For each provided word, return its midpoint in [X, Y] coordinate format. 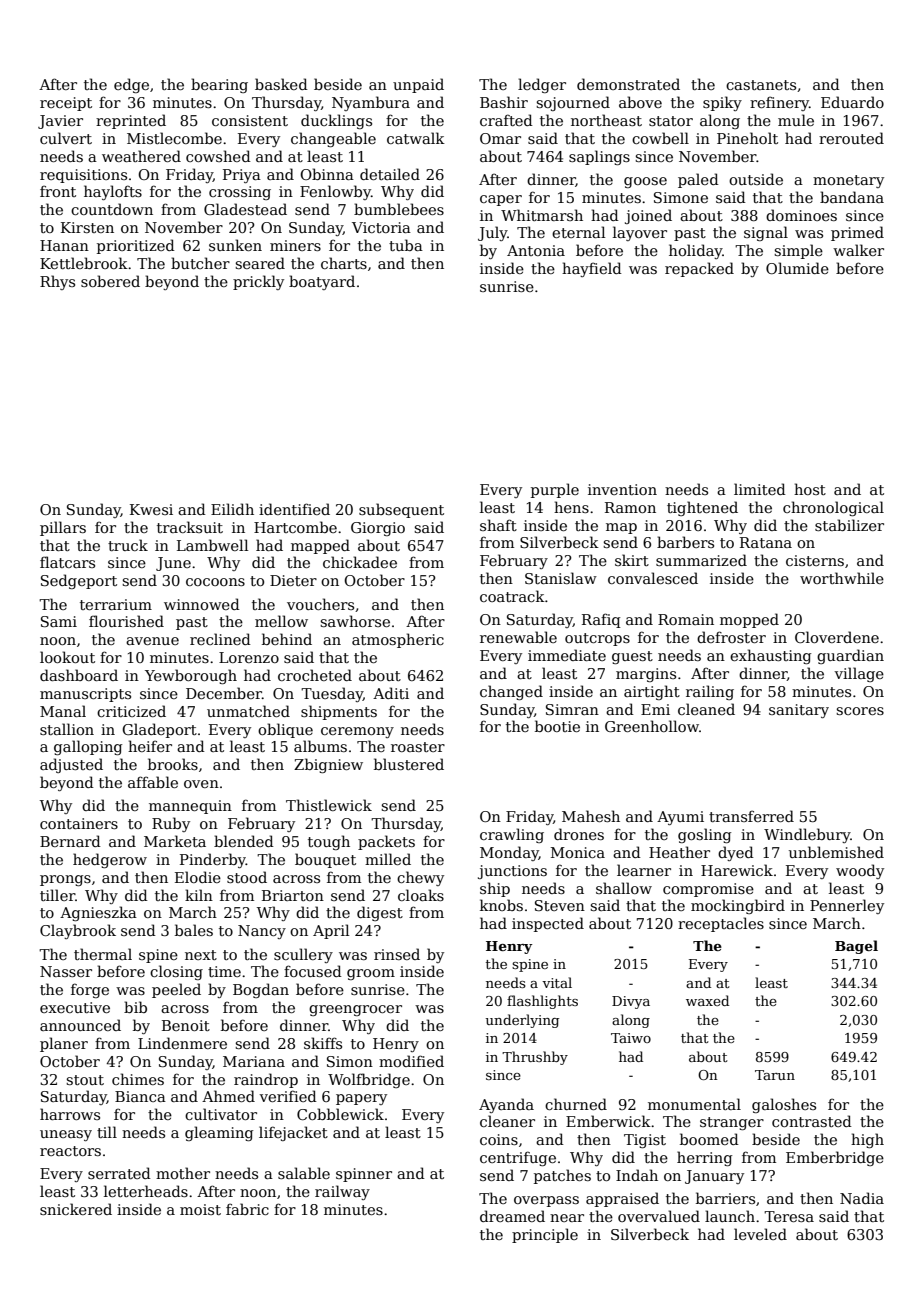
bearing [219, 85]
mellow [281, 621]
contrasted [812, 1121]
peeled [176, 990]
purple [555, 490]
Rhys [57, 282]
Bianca [140, 1096]
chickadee [360, 562]
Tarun [775, 1075]
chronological [833, 508]
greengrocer [355, 1010]
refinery [779, 103]
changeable [333, 139]
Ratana [766, 542]
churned [576, 1104]
